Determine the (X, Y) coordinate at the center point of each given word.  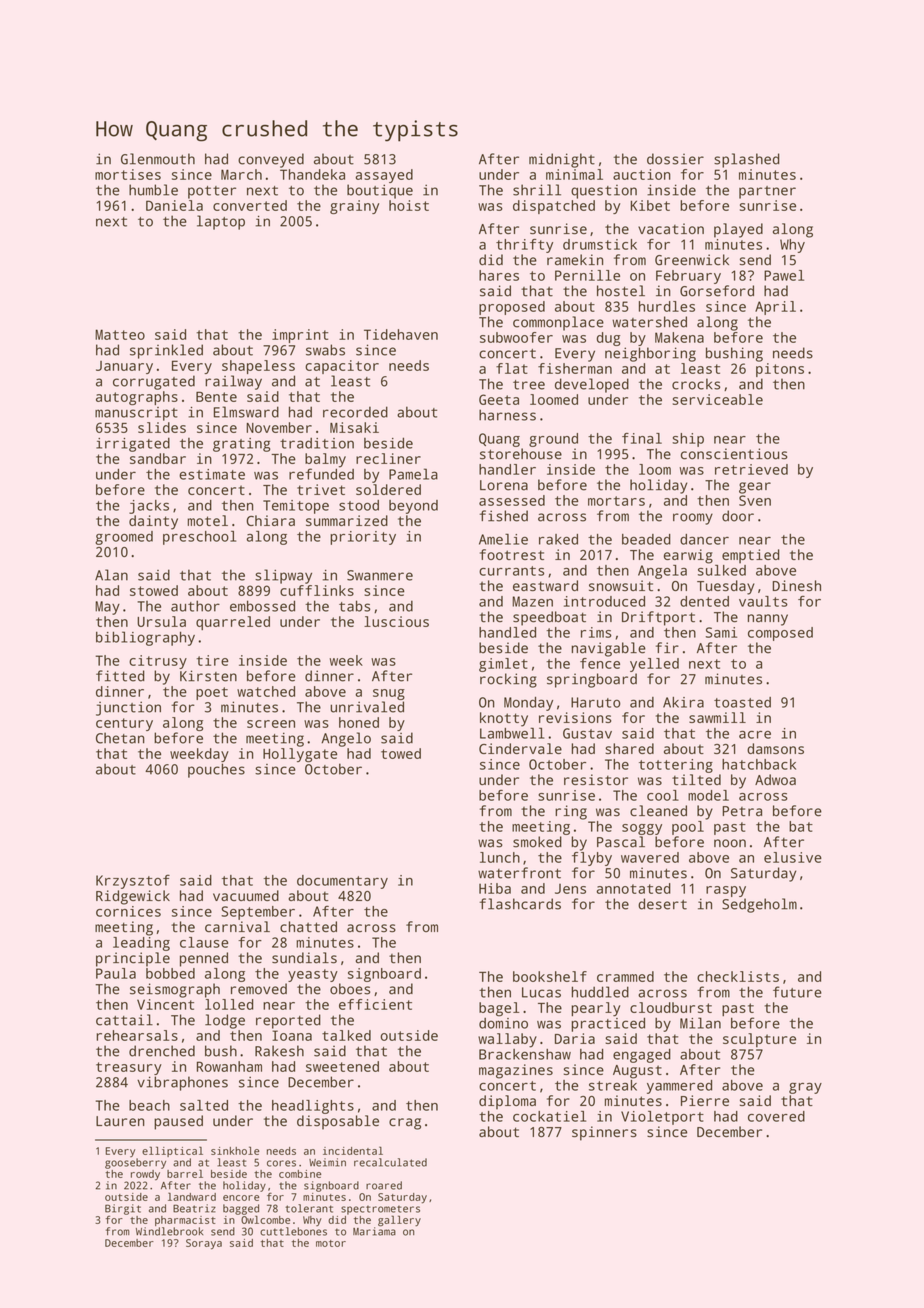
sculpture (759, 1040)
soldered (388, 489)
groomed (124, 538)
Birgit (123, 1209)
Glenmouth (158, 159)
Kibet (650, 205)
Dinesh (797, 585)
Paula (116, 973)
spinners (604, 1133)
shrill (537, 190)
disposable (338, 1122)
